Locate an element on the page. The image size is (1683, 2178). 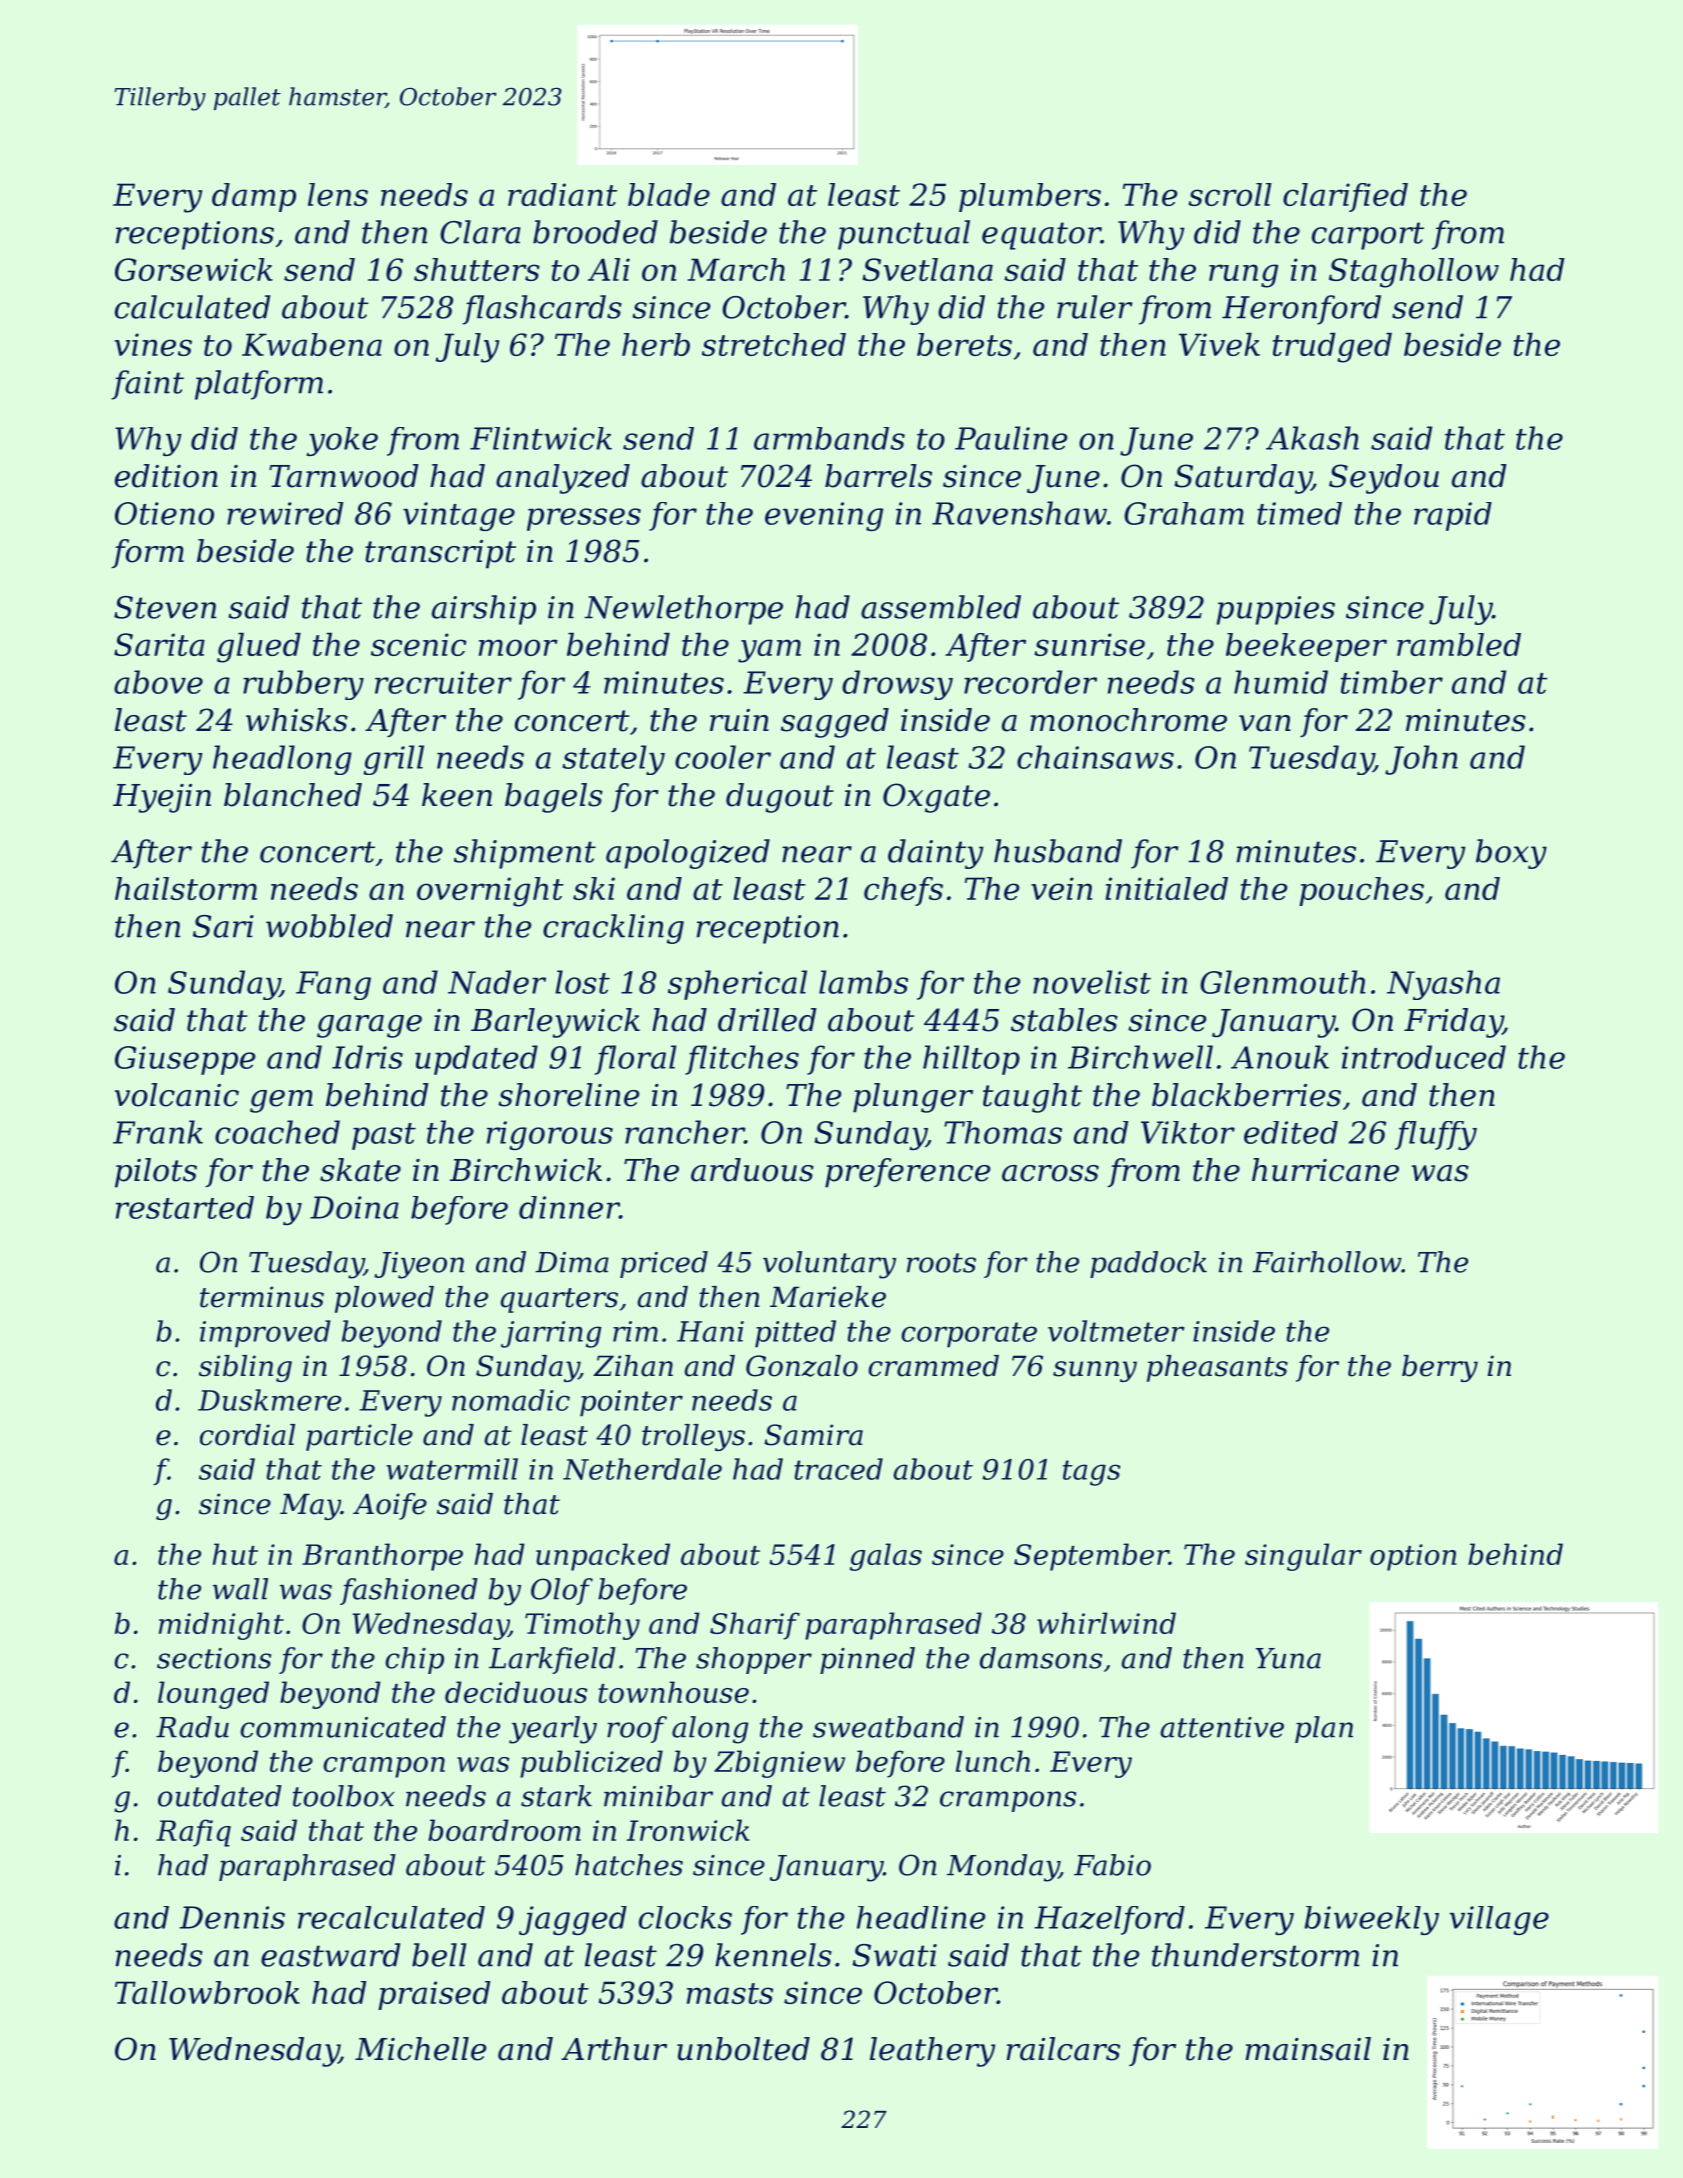
shipment is located at coordinates (525, 854).
